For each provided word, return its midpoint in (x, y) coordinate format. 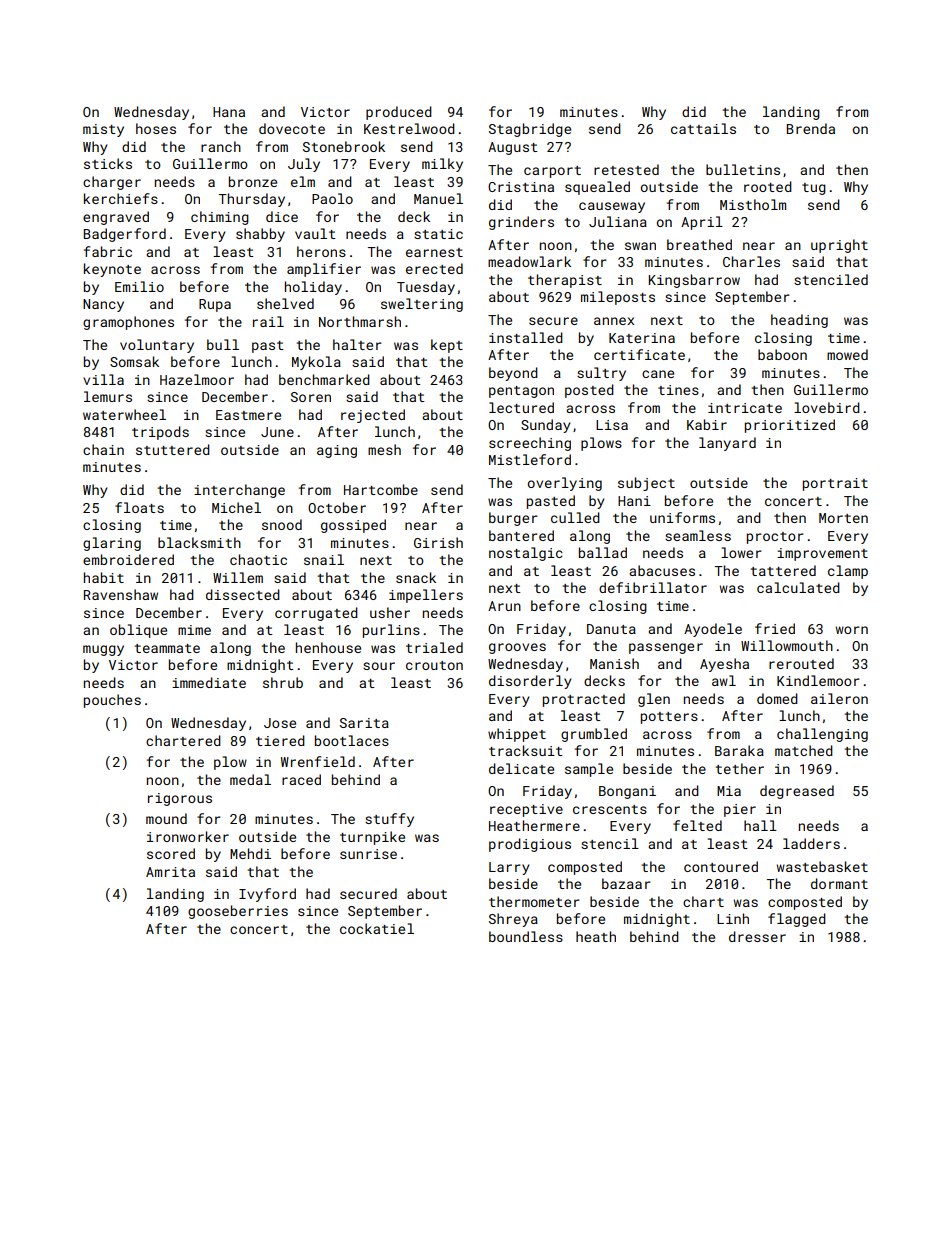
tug (814, 189)
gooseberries (238, 912)
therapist (565, 281)
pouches (112, 701)
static (438, 234)
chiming (220, 218)
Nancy (103, 305)
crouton (434, 665)
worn (852, 630)
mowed (847, 354)
